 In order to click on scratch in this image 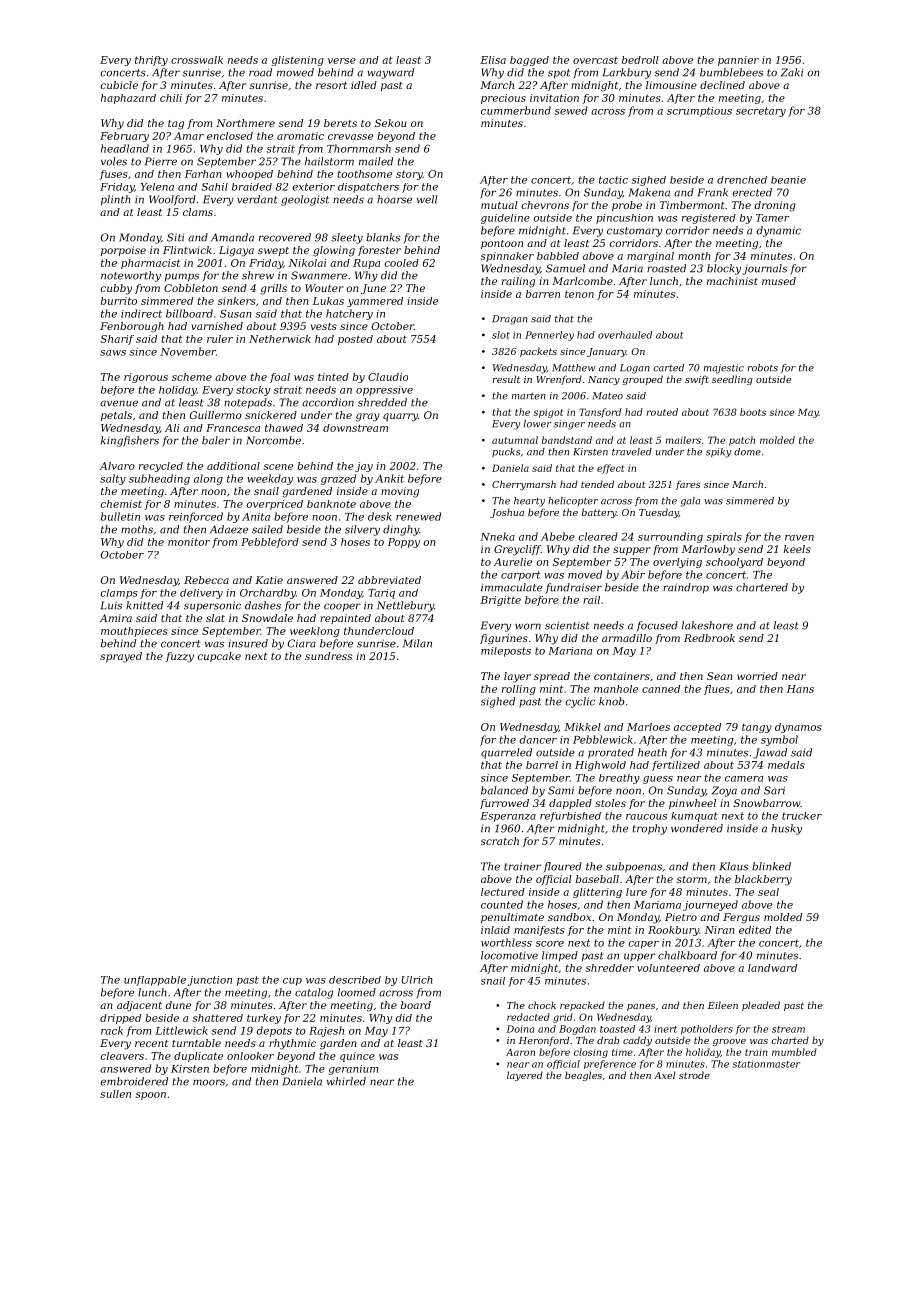, I will do `click(500, 841)`.
